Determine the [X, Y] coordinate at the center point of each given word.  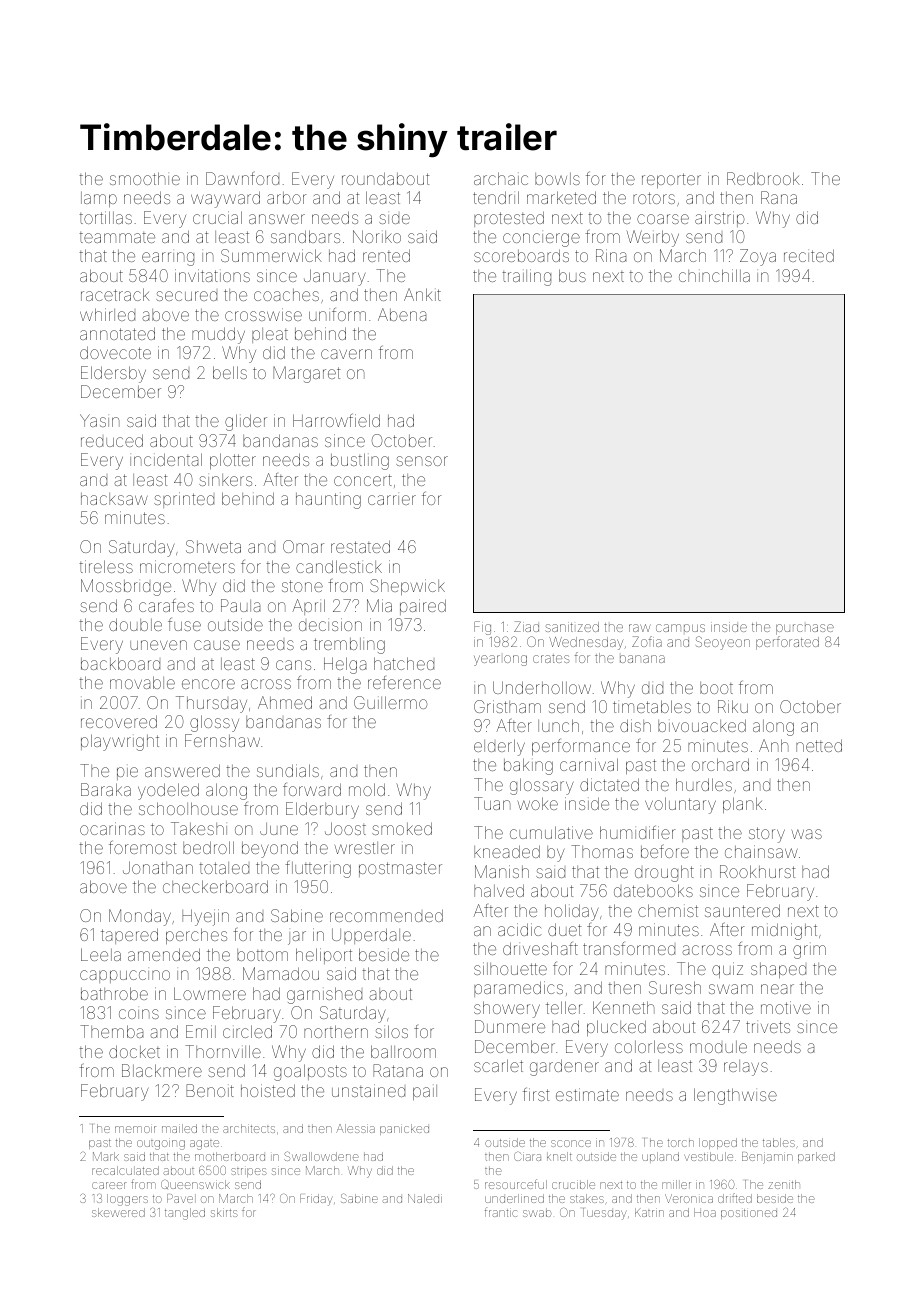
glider [246, 422]
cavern [346, 354]
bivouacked [702, 725]
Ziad [526, 626]
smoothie [145, 178]
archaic [501, 178]
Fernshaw [222, 740]
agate [204, 1145]
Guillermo [390, 702]
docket [134, 1051]
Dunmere [510, 1026]
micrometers [187, 566]
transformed [629, 948]
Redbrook [763, 178]
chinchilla [714, 275]
